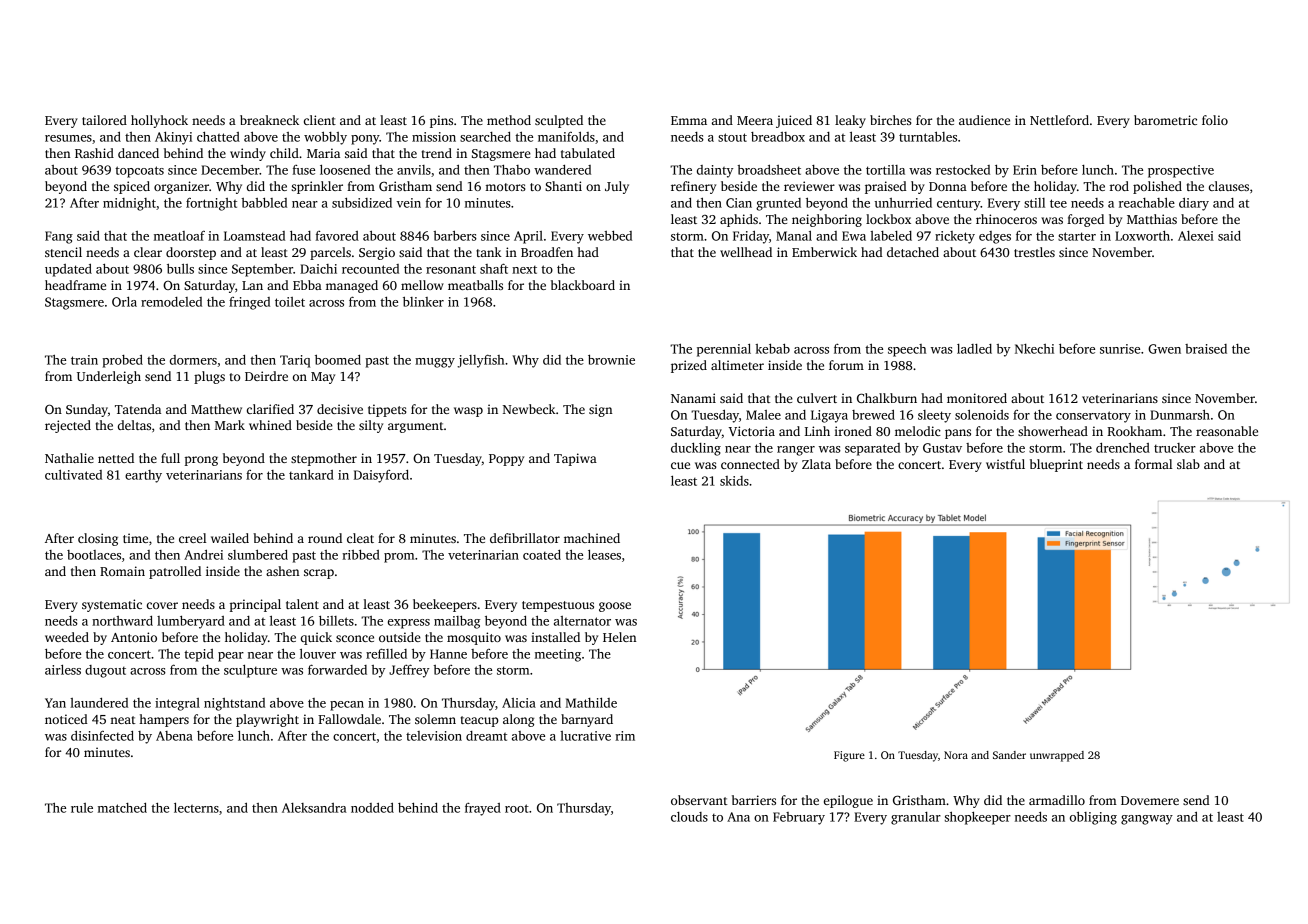  What do you see at coordinates (699, 800) in the page?
I see `observant` at bounding box center [699, 800].
